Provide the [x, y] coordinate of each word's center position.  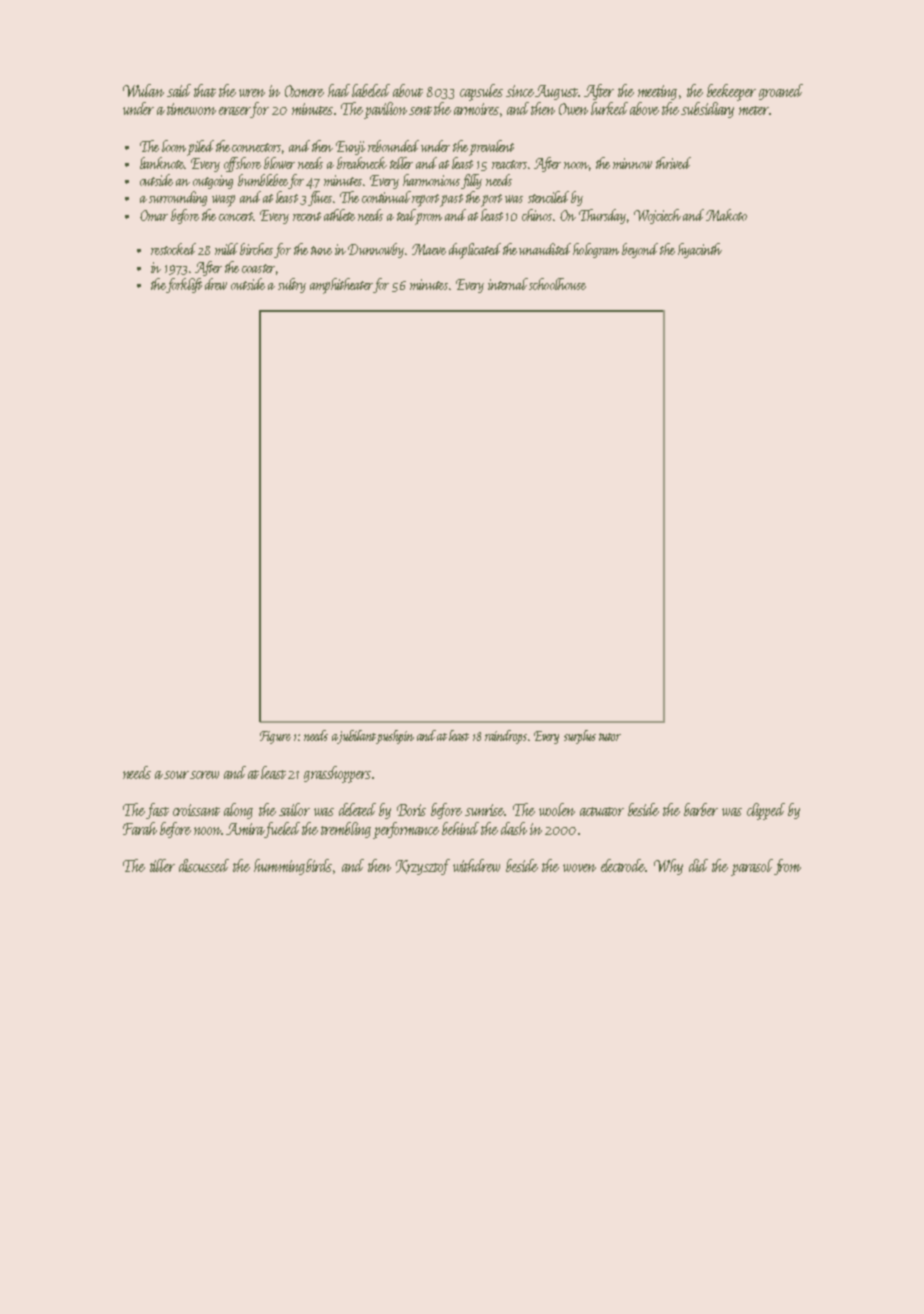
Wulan [143, 90]
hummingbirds [293, 867]
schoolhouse [557, 284]
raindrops [506, 737]
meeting [657, 92]
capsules [481, 92]
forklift [184, 285]
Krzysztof [423, 867]
